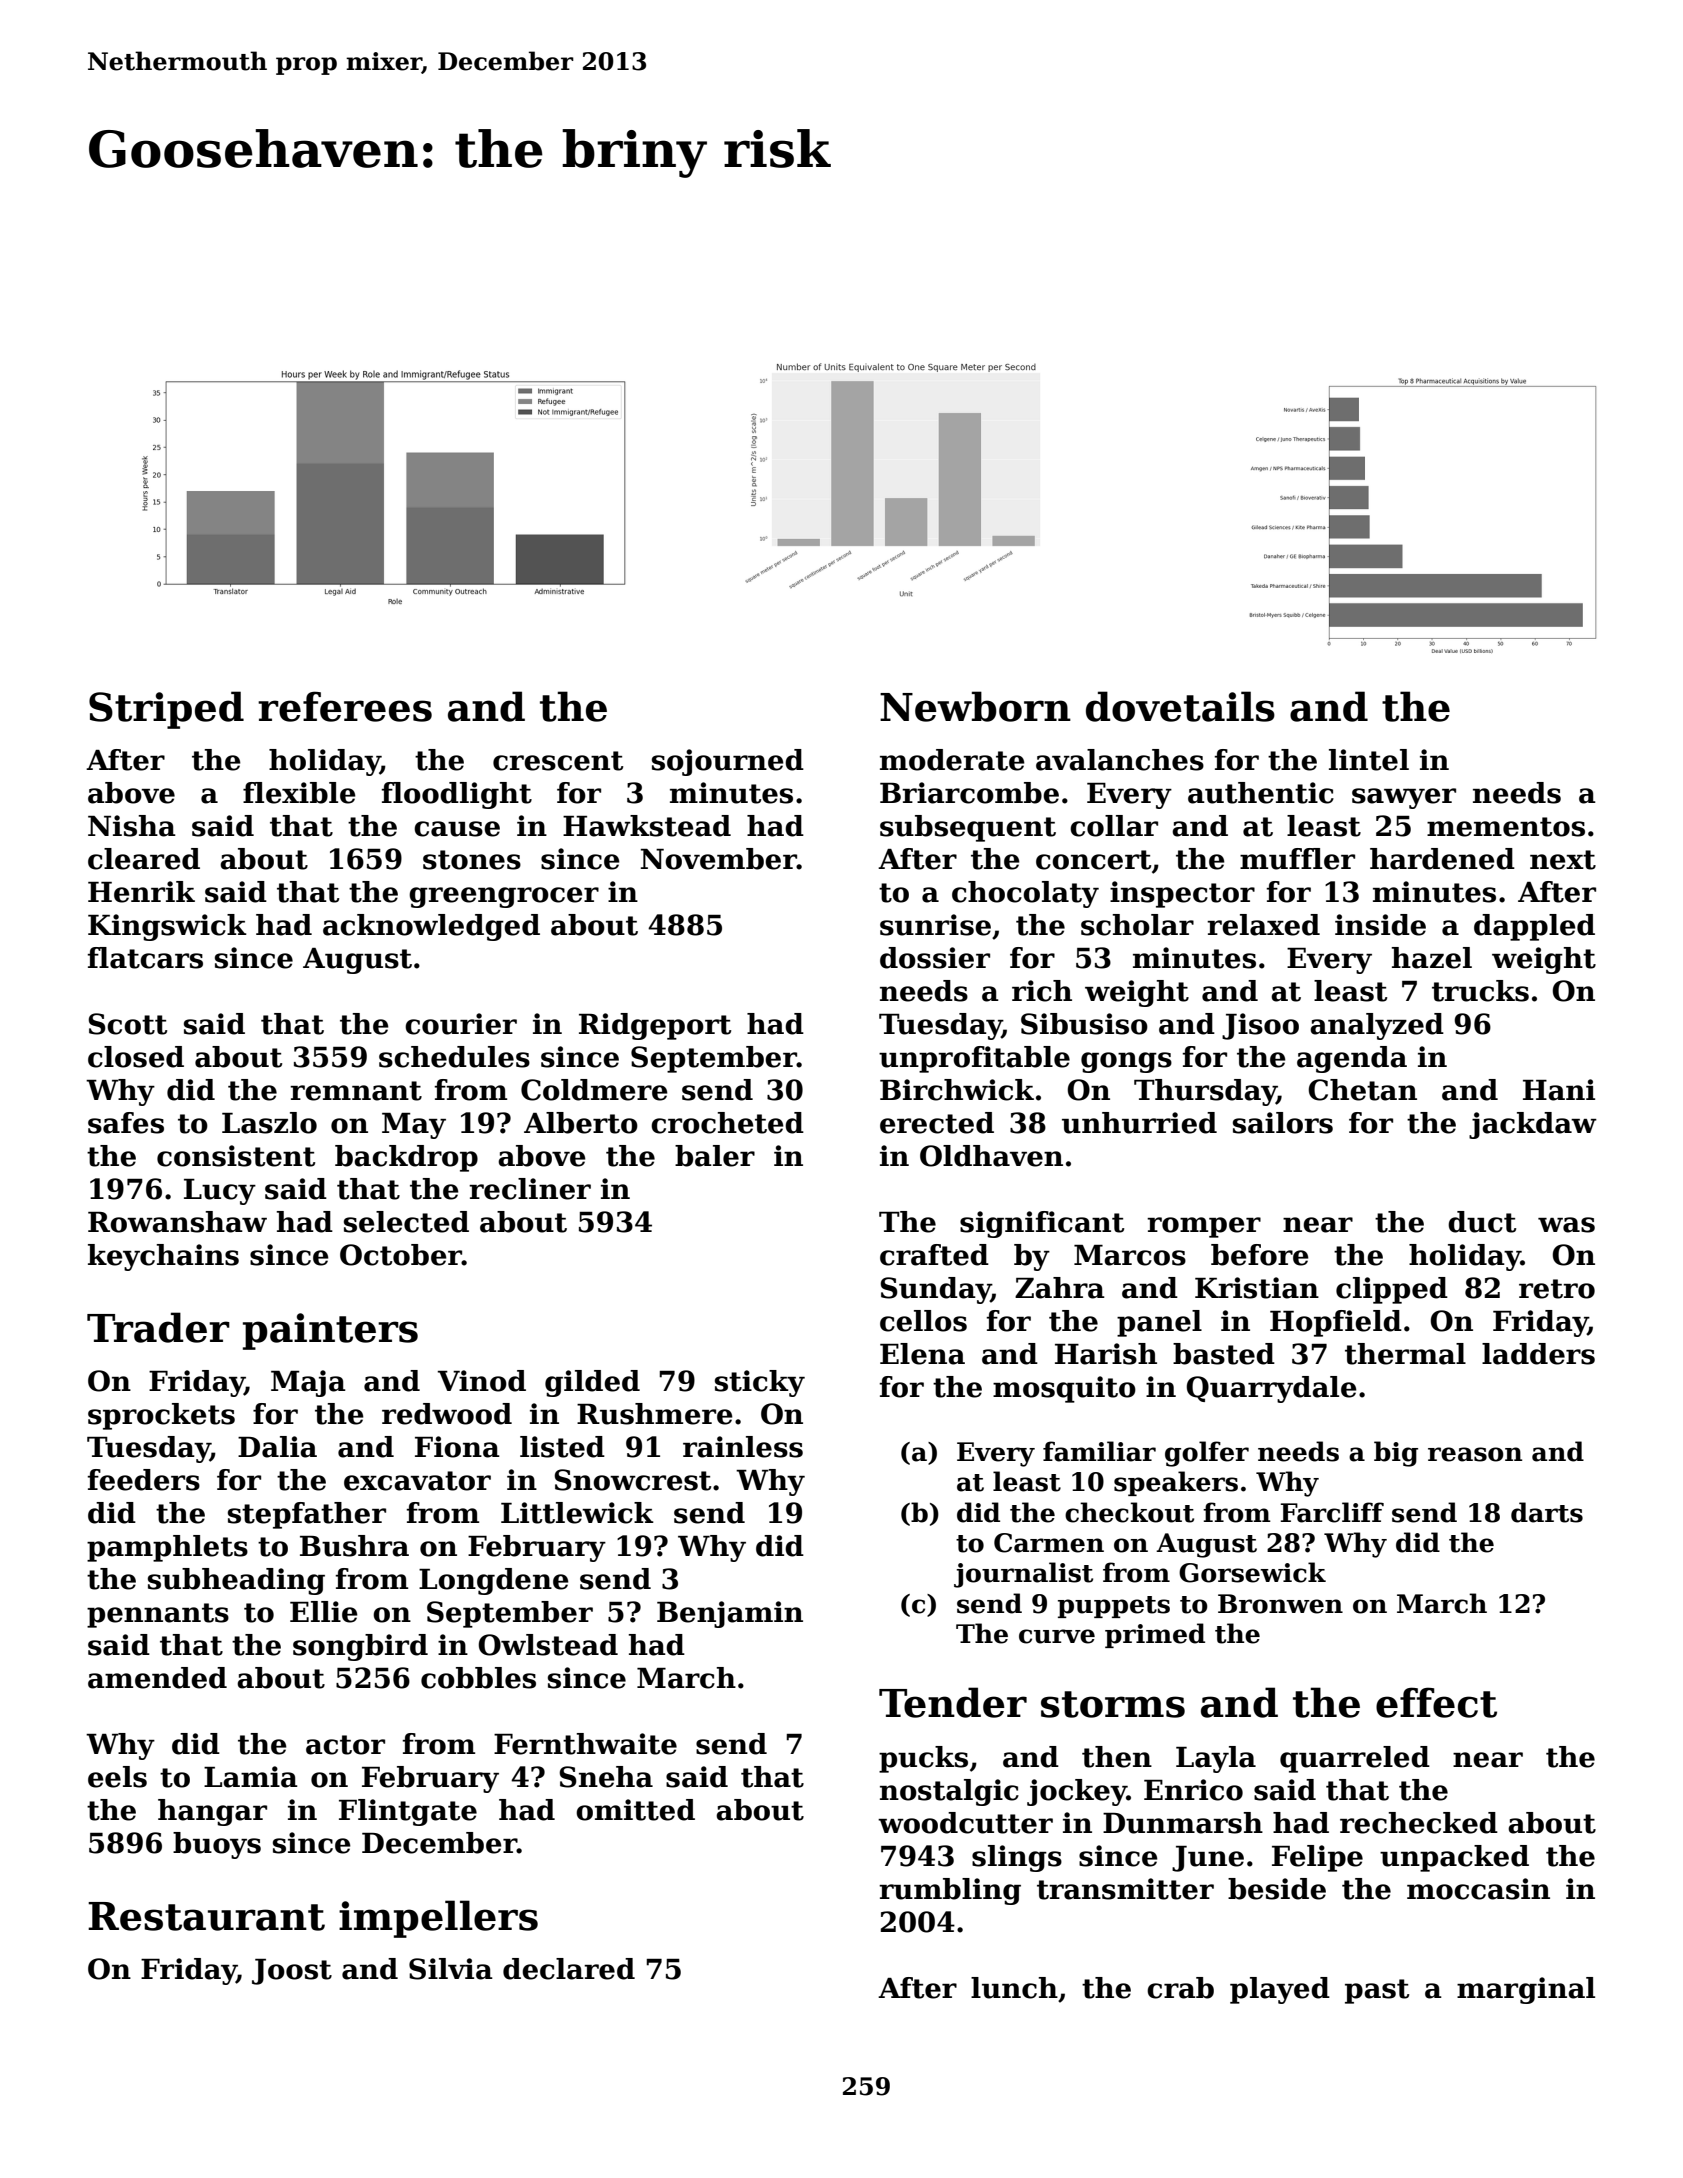 The height and width of the page is (2178, 1683). I want to click on subsequent, so click(968, 828).
